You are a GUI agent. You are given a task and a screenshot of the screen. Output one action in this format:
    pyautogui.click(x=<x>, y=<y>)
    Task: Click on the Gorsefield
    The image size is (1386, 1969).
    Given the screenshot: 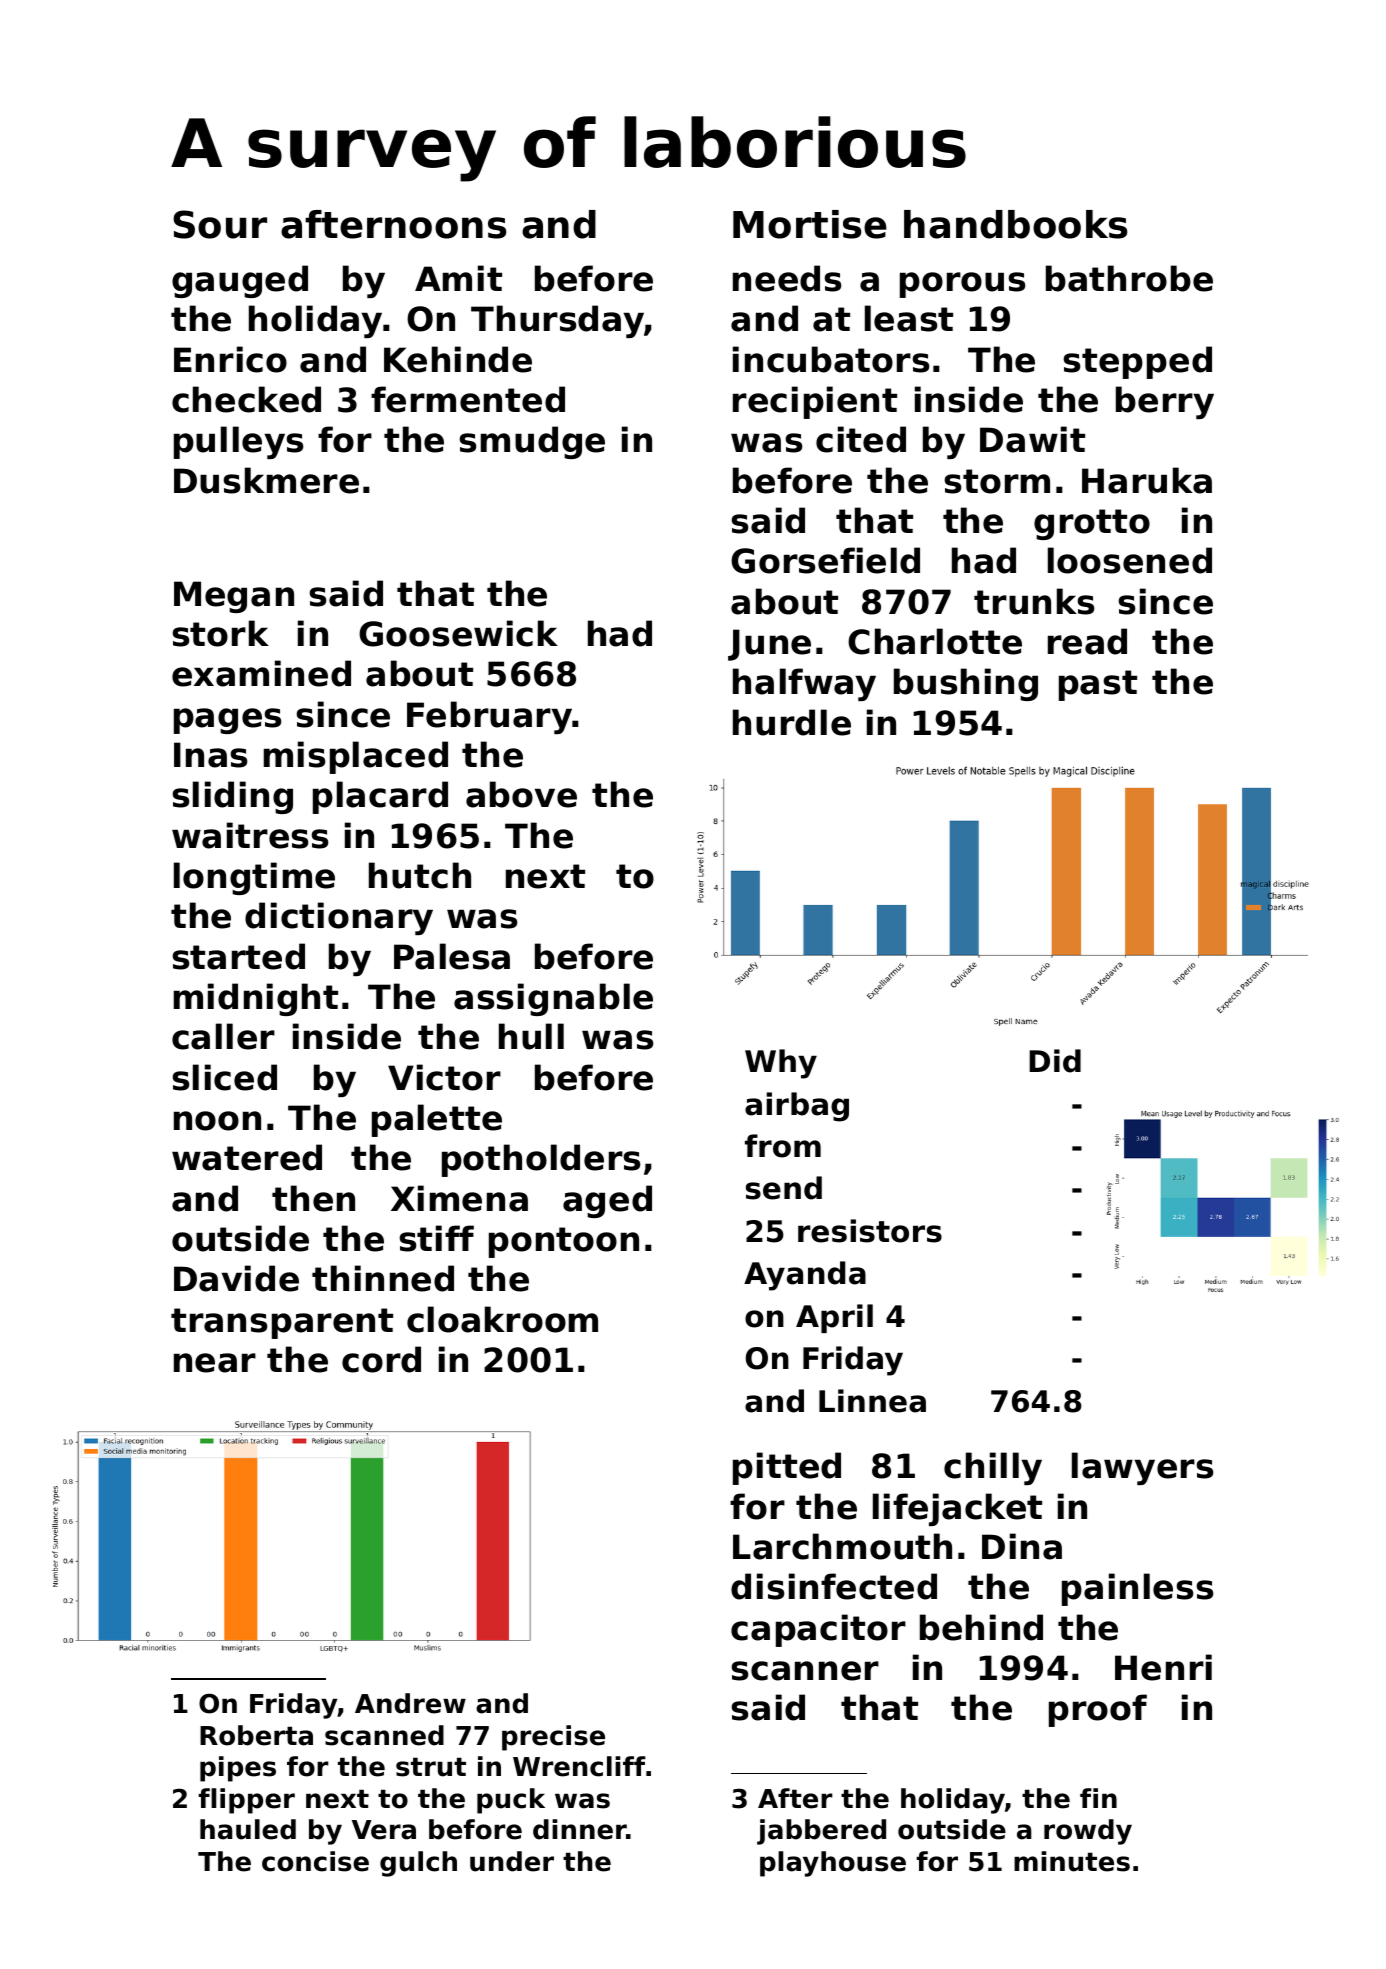 What is the action you would take?
    pyautogui.click(x=825, y=560)
